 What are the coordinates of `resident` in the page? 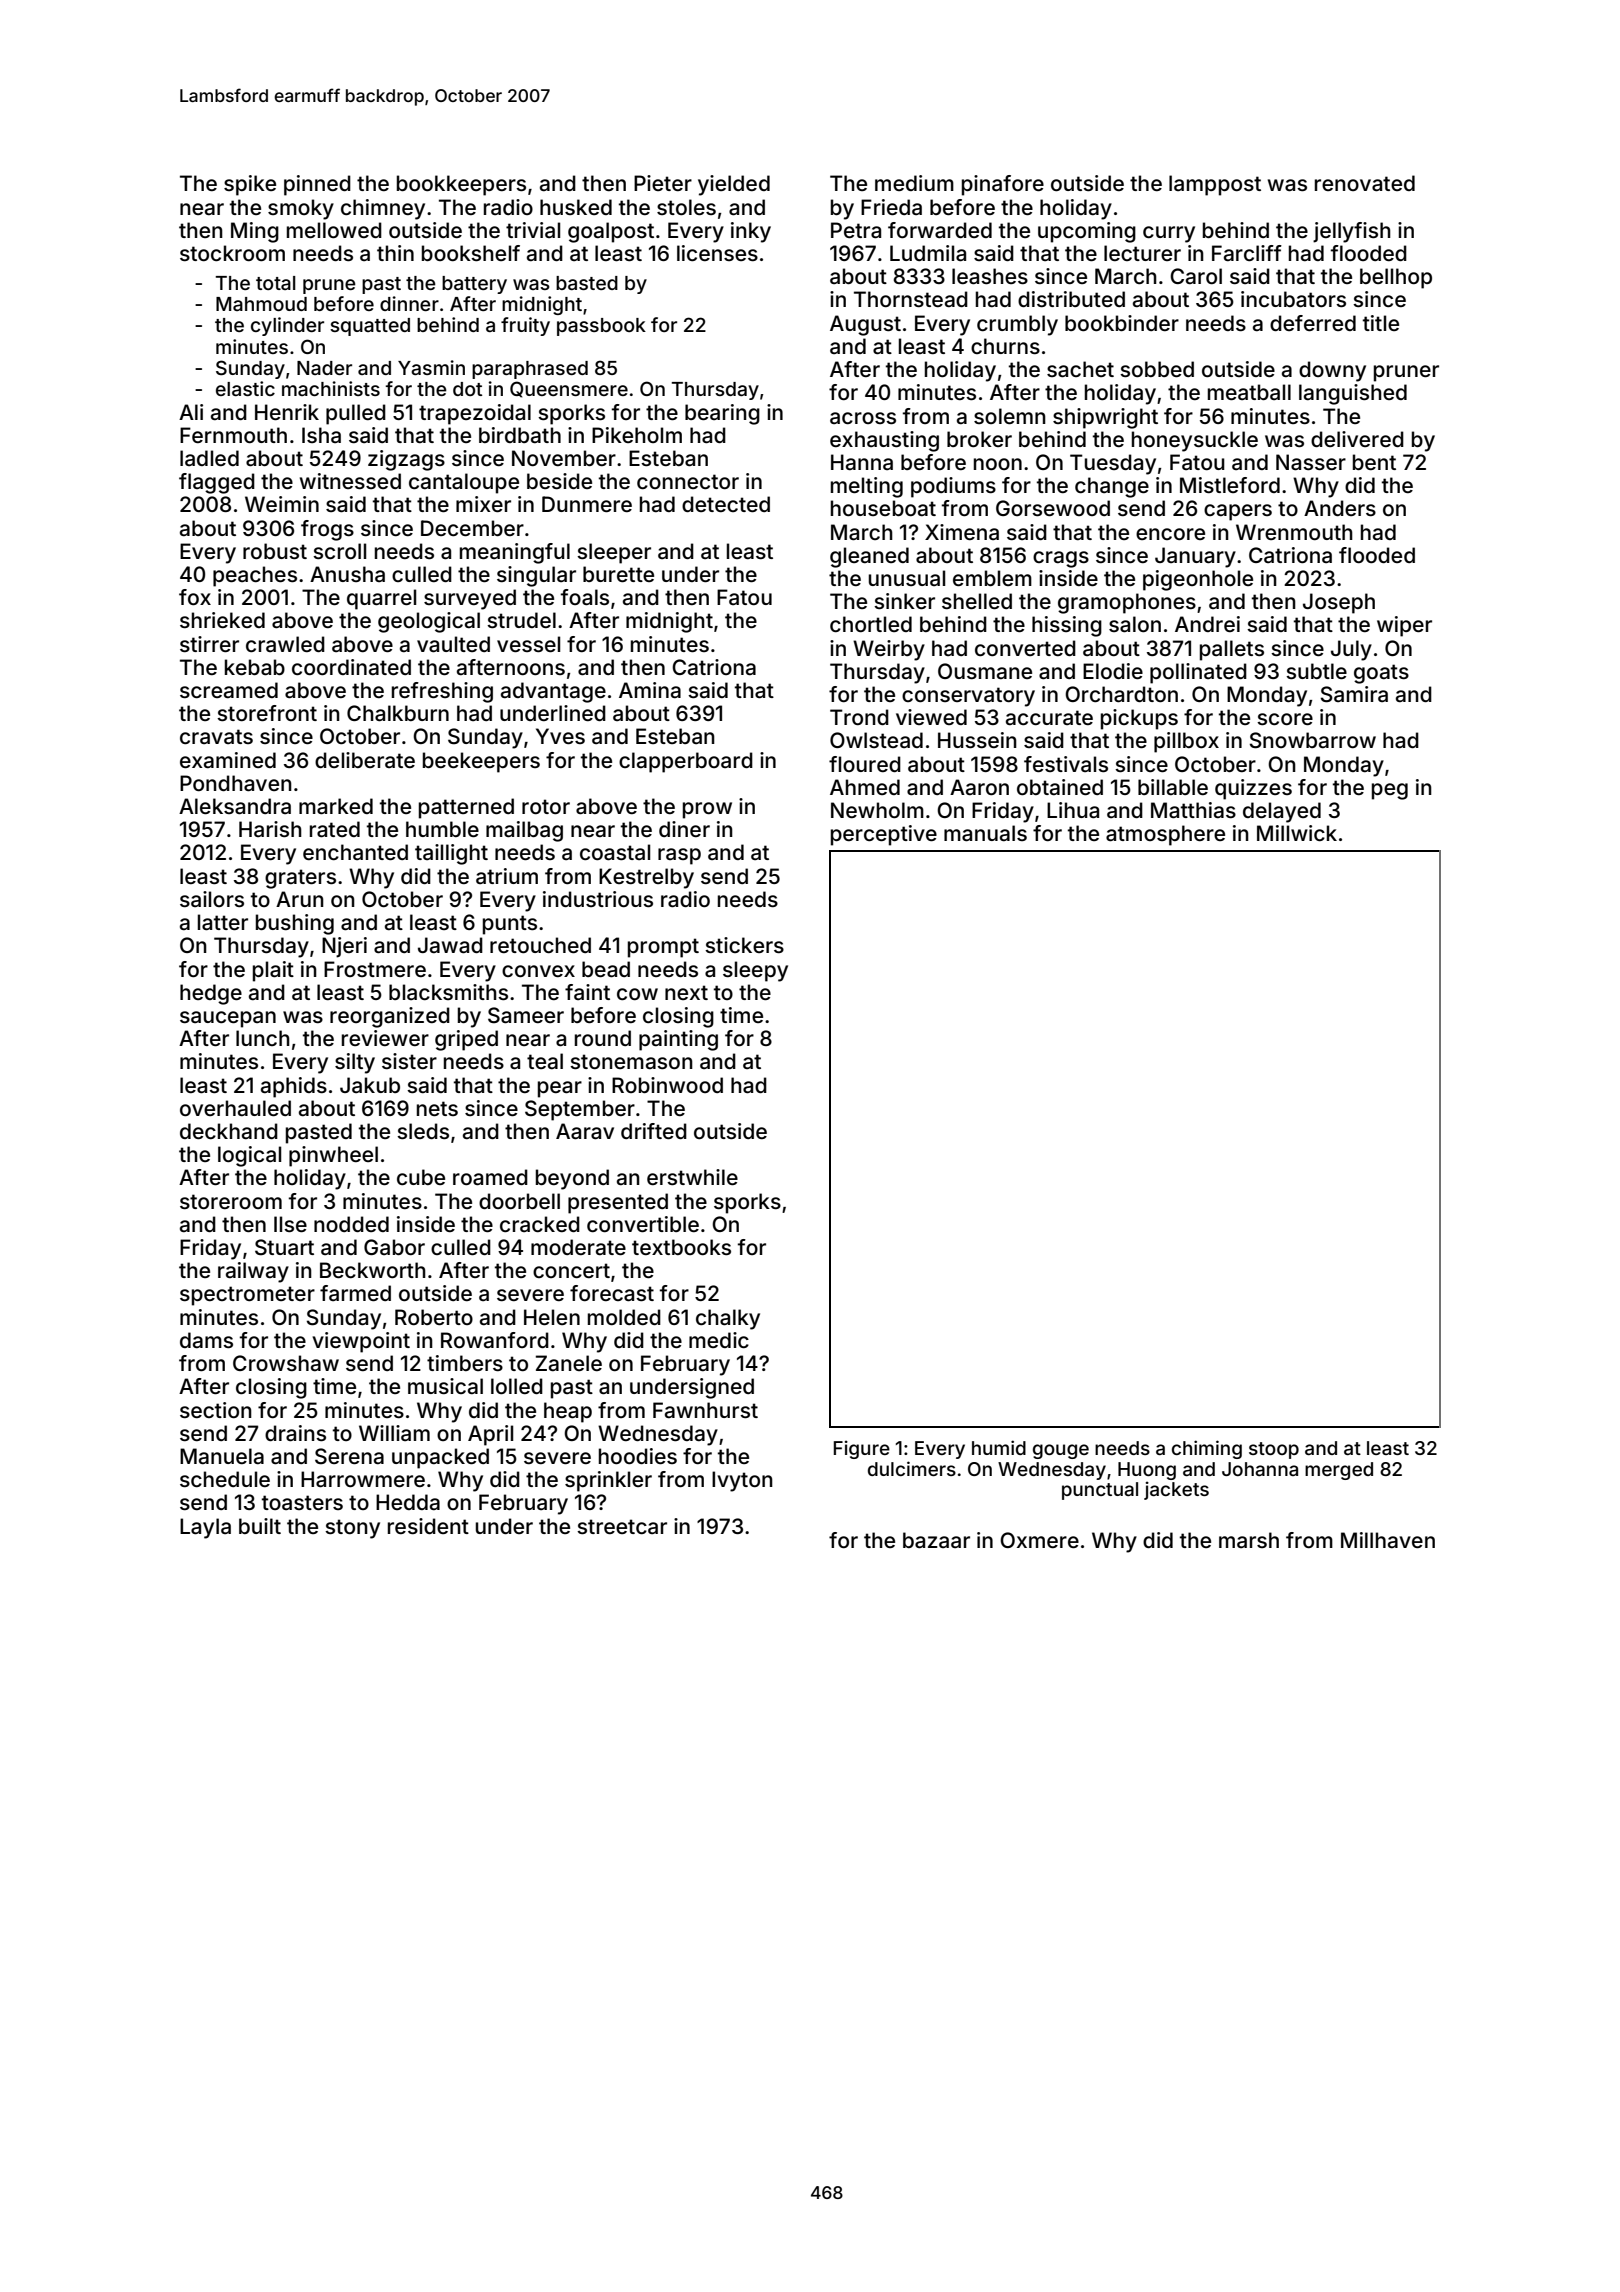 It's located at (428, 1526).
